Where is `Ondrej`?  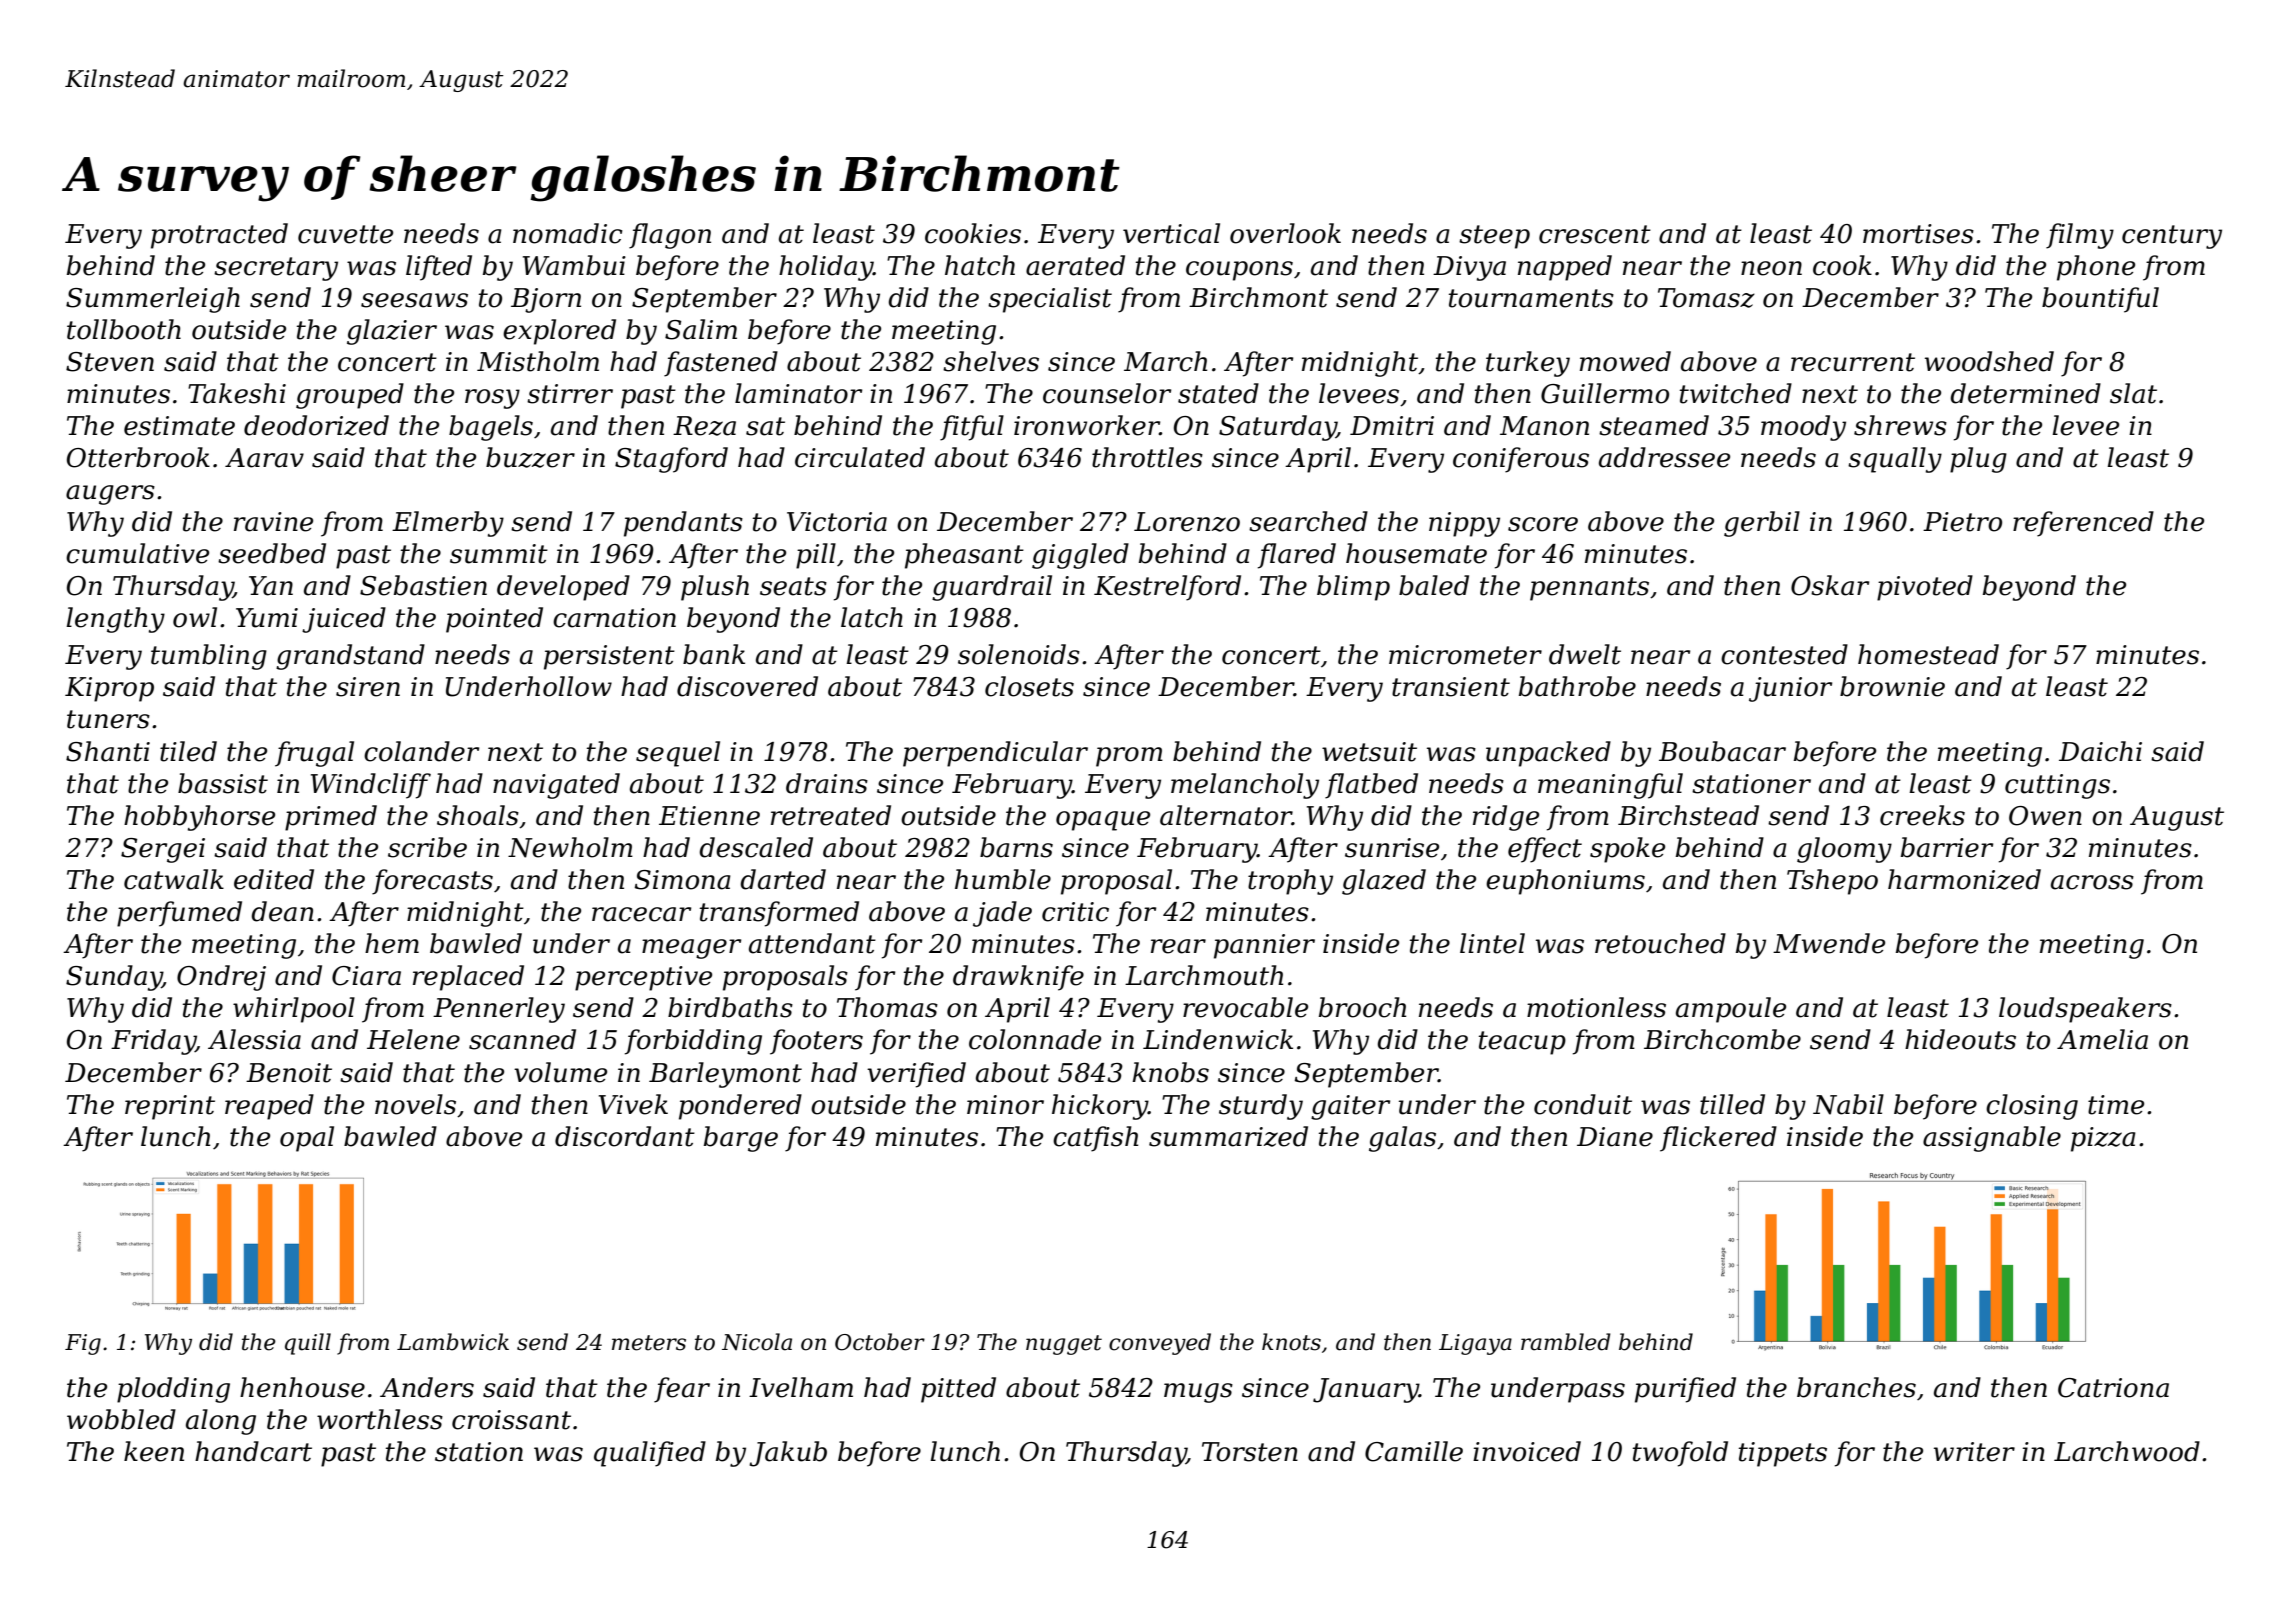
Ondrej is located at coordinates (221, 978).
